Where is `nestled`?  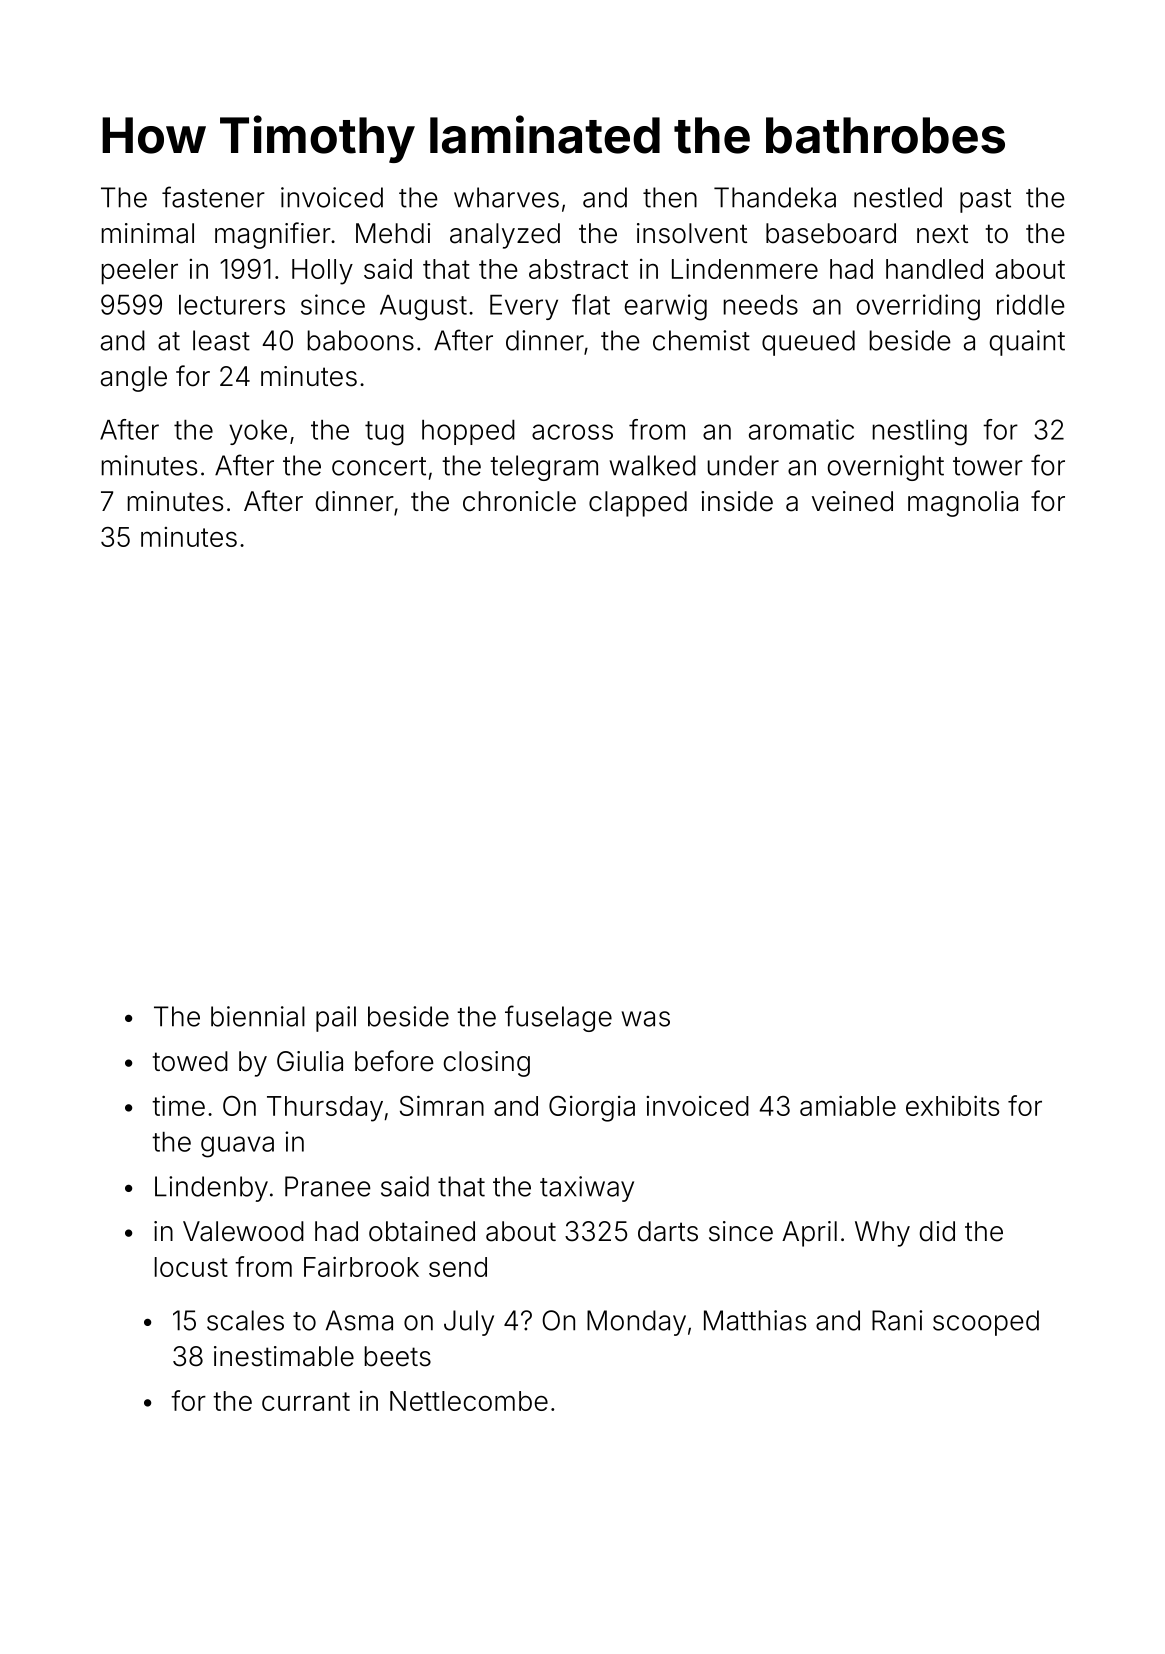 nestled is located at coordinates (898, 197).
